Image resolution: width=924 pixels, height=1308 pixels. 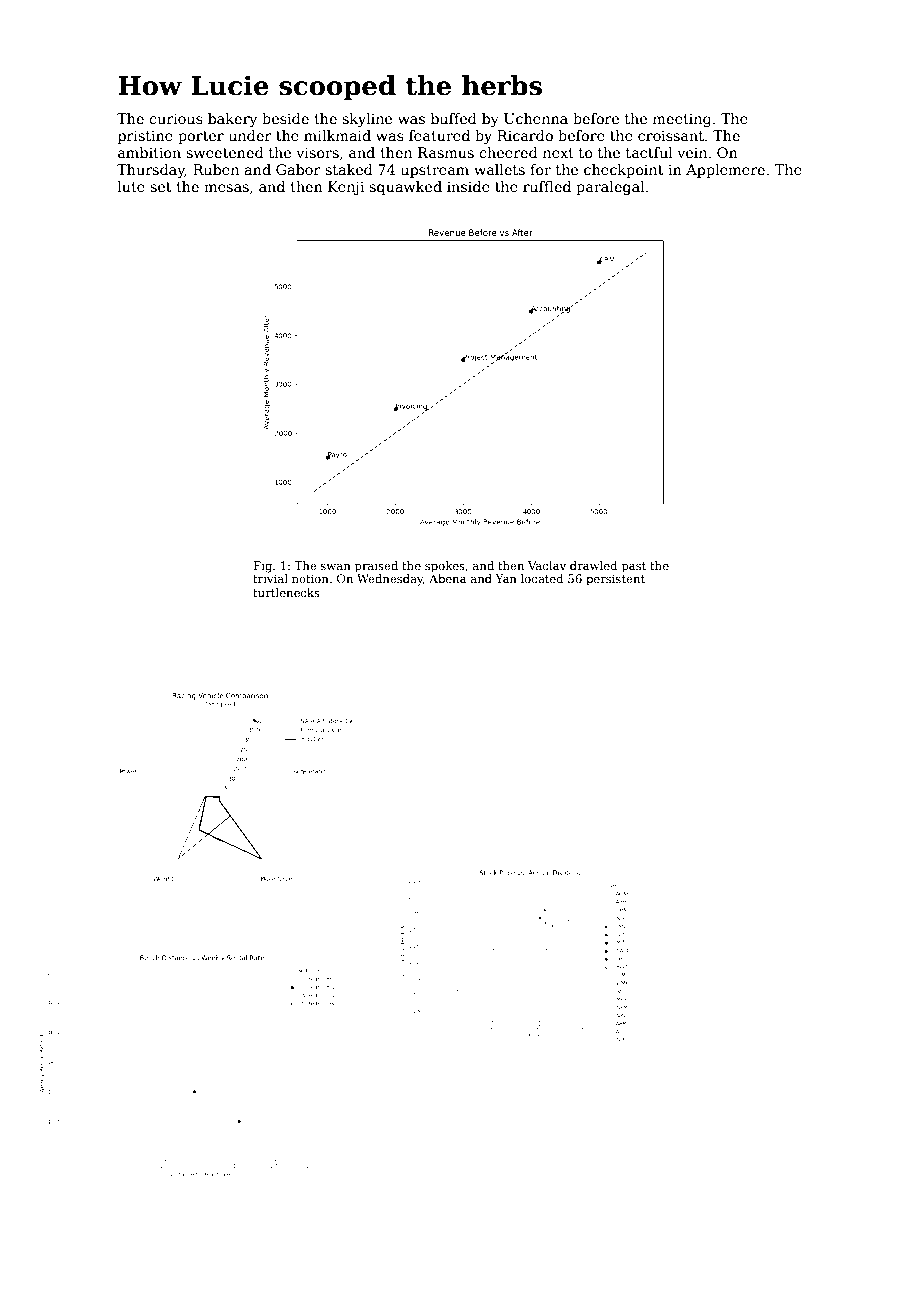 I want to click on ambition, so click(x=149, y=152).
